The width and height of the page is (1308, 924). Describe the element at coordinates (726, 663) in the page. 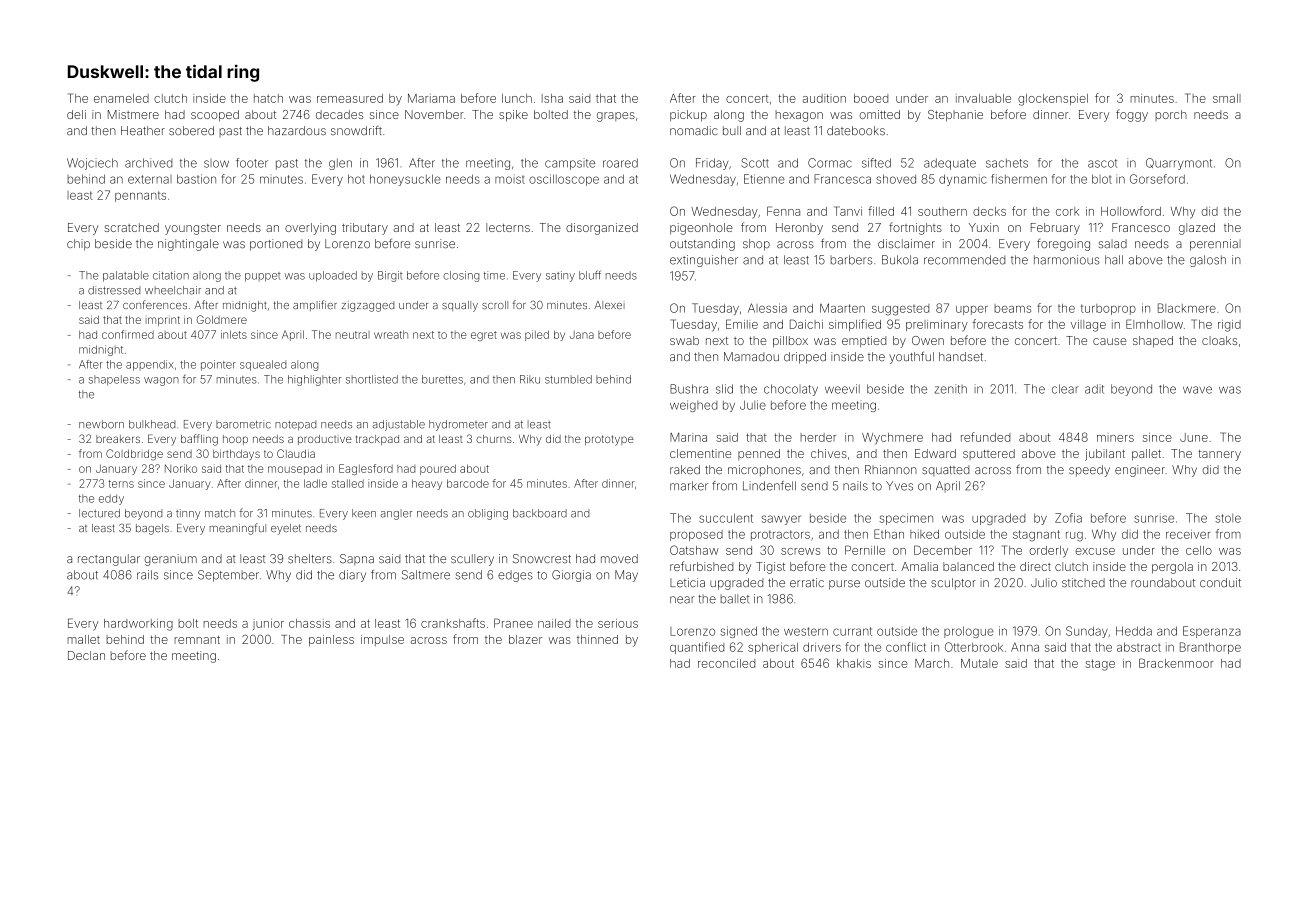

I see `reconciled` at that location.
